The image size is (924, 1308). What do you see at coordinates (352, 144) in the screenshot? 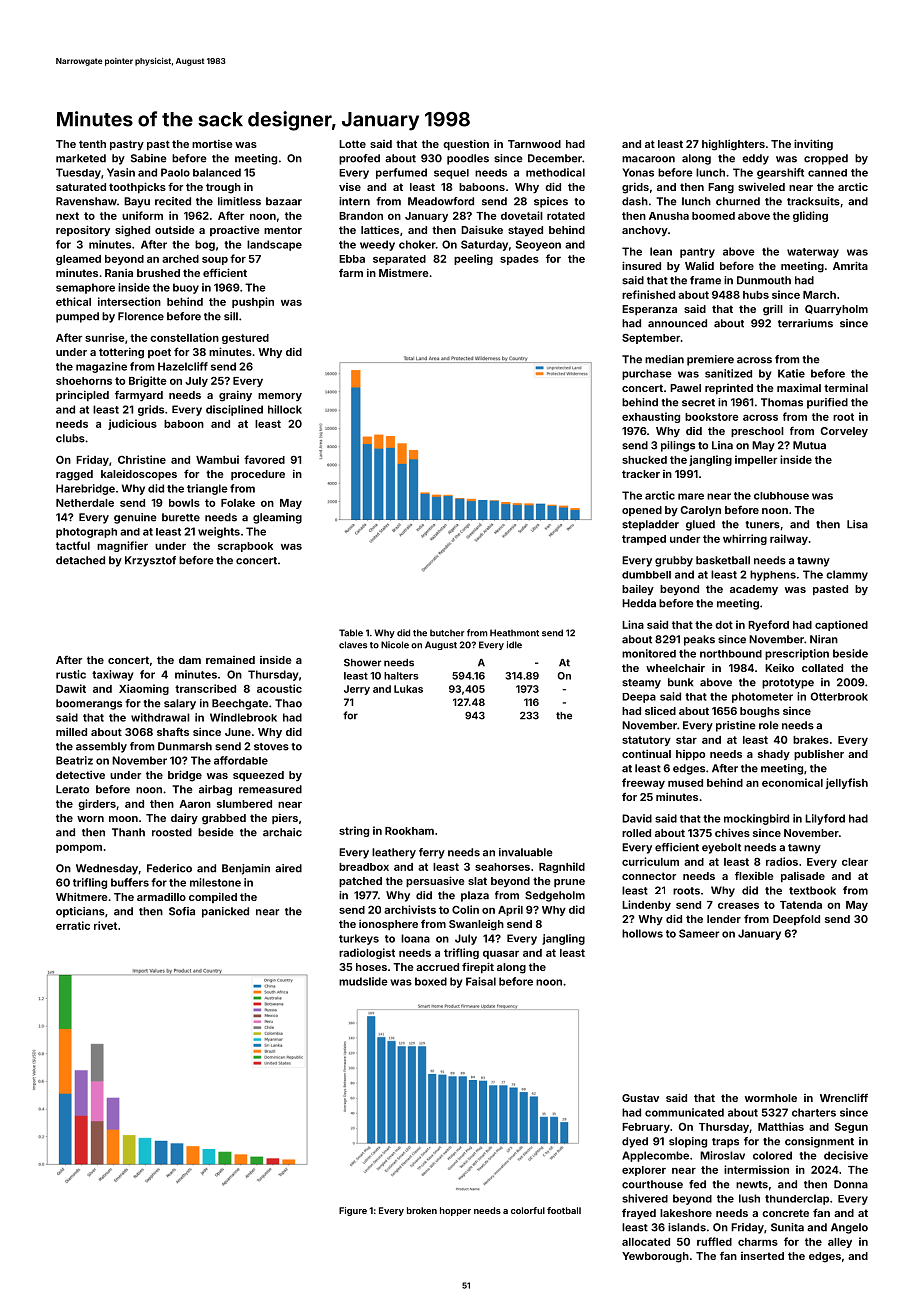
I see `Lotte` at bounding box center [352, 144].
